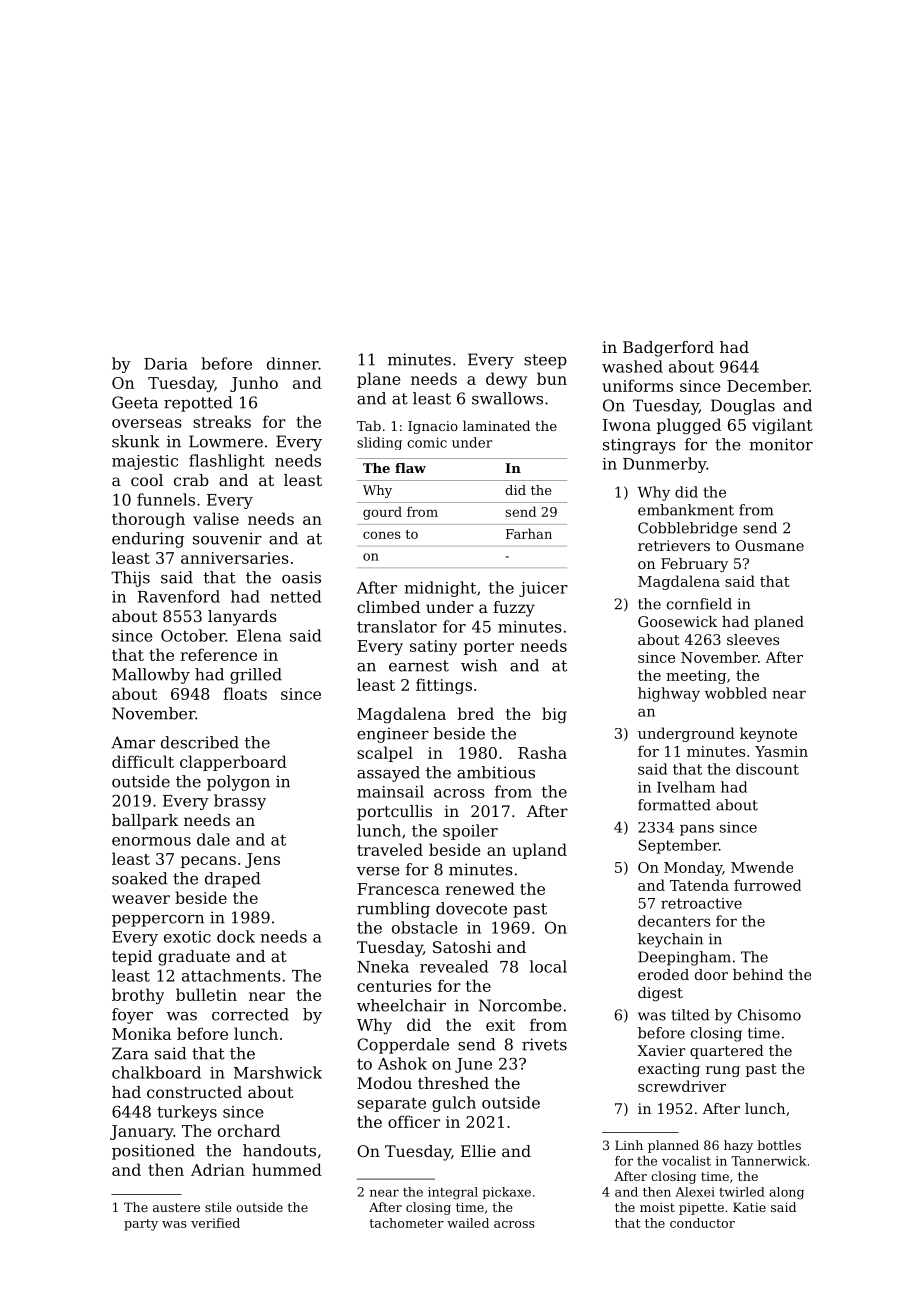  What do you see at coordinates (500, 1025) in the image?
I see `exit` at bounding box center [500, 1025].
